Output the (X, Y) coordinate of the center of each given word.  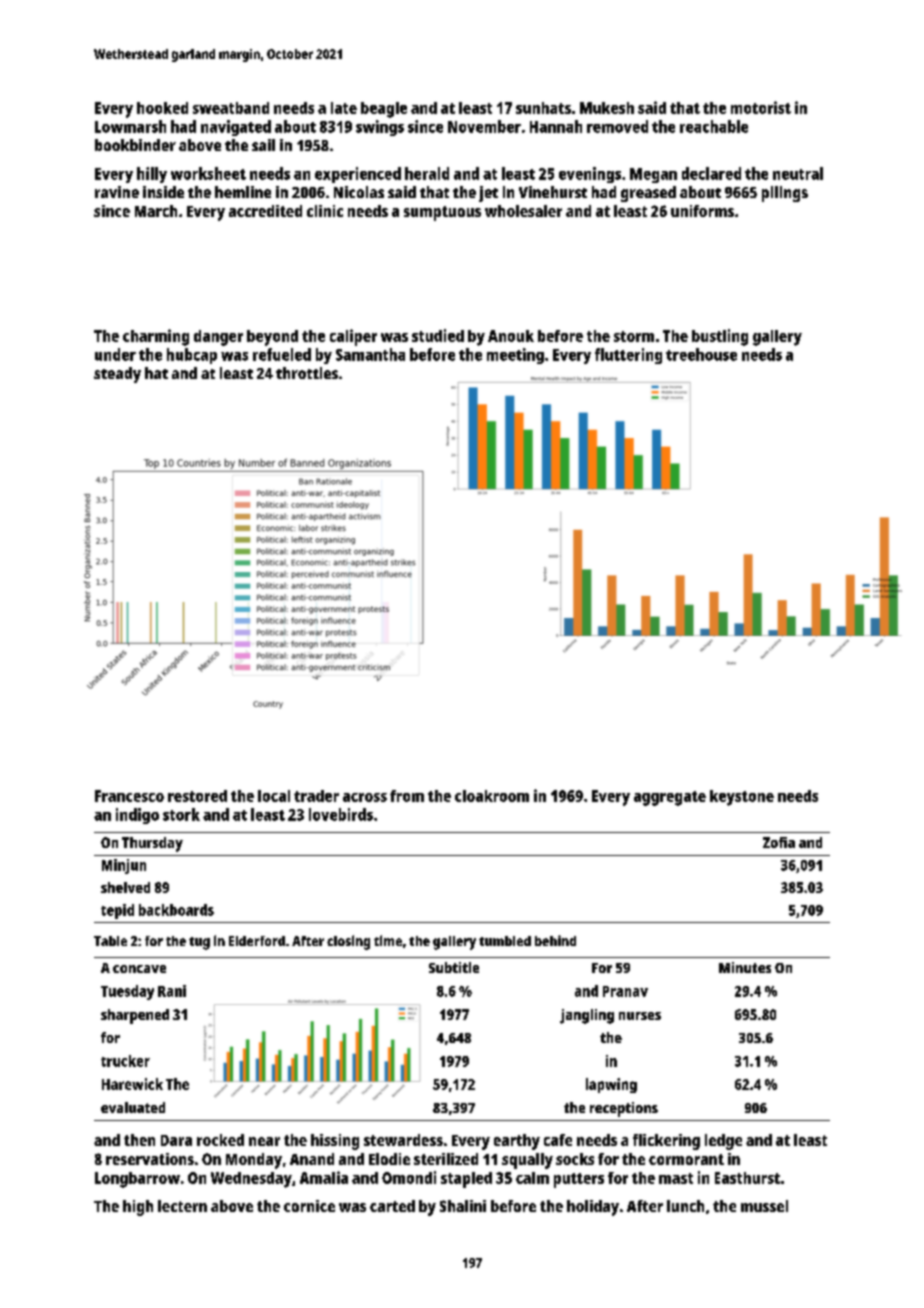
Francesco (129, 796)
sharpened (135, 1016)
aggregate (670, 798)
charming (156, 337)
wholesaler (523, 211)
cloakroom (492, 796)
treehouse (701, 354)
